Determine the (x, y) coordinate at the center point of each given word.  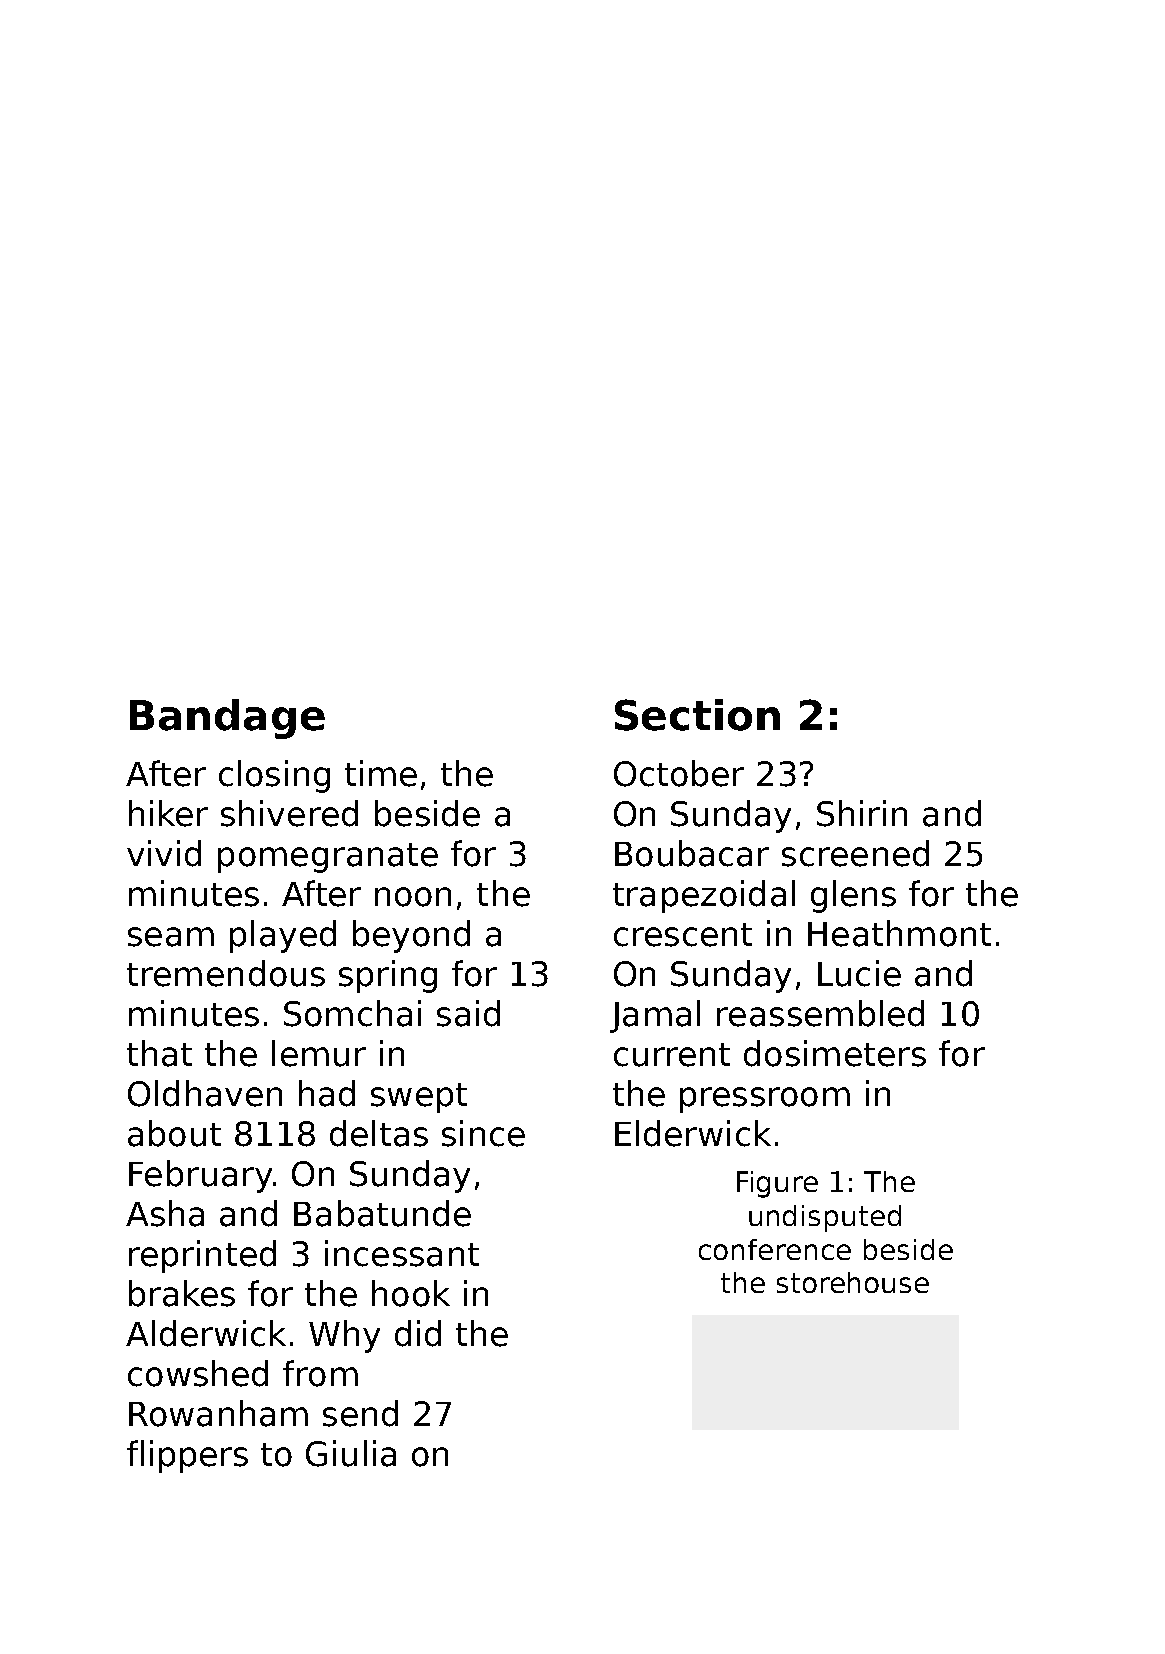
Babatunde (382, 1213)
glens (853, 896)
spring (388, 976)
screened (855, 853)
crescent (683, 935)
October (679, 773)
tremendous (226, 973)
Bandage (227, 719)
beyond (411, 936)
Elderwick (693, 1133)
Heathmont (899, 933)
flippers (187, 1456)
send (360, 1413)
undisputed (825, 1218)
